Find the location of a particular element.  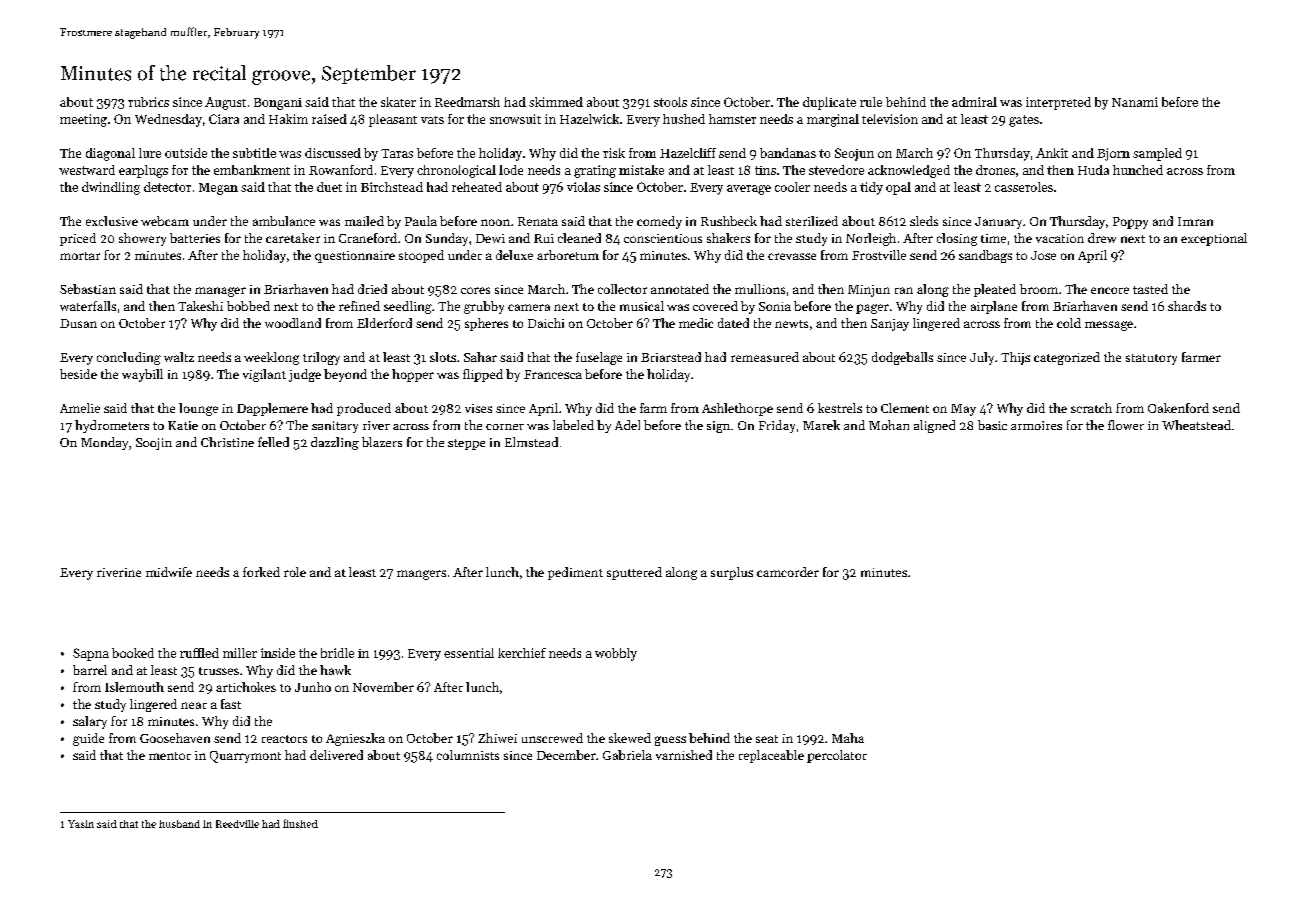

flower is located at coordinates (1126, 425).
